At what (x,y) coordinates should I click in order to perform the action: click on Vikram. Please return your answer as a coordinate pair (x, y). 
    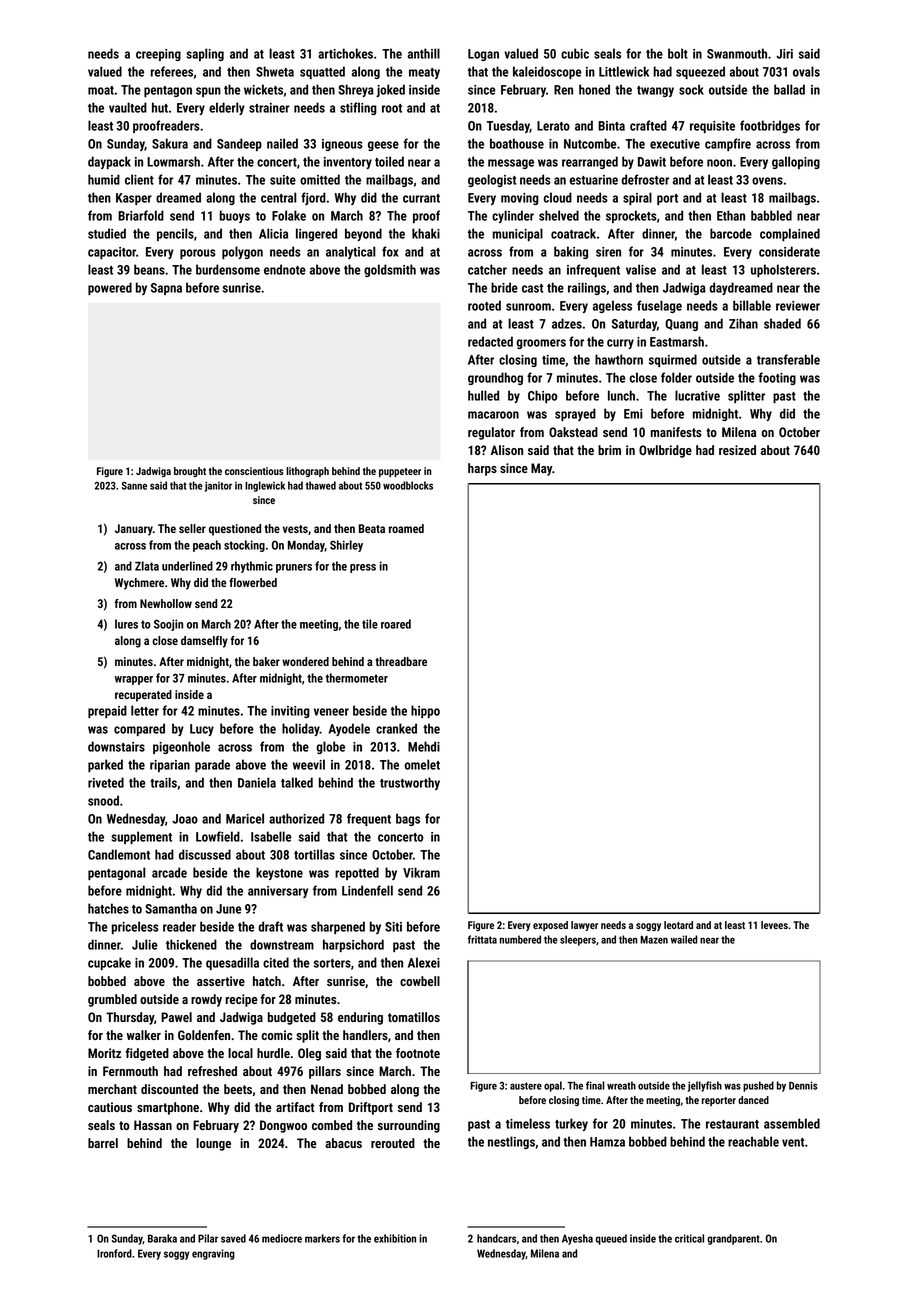
    Looking at the image, I should click on (421, 872).
